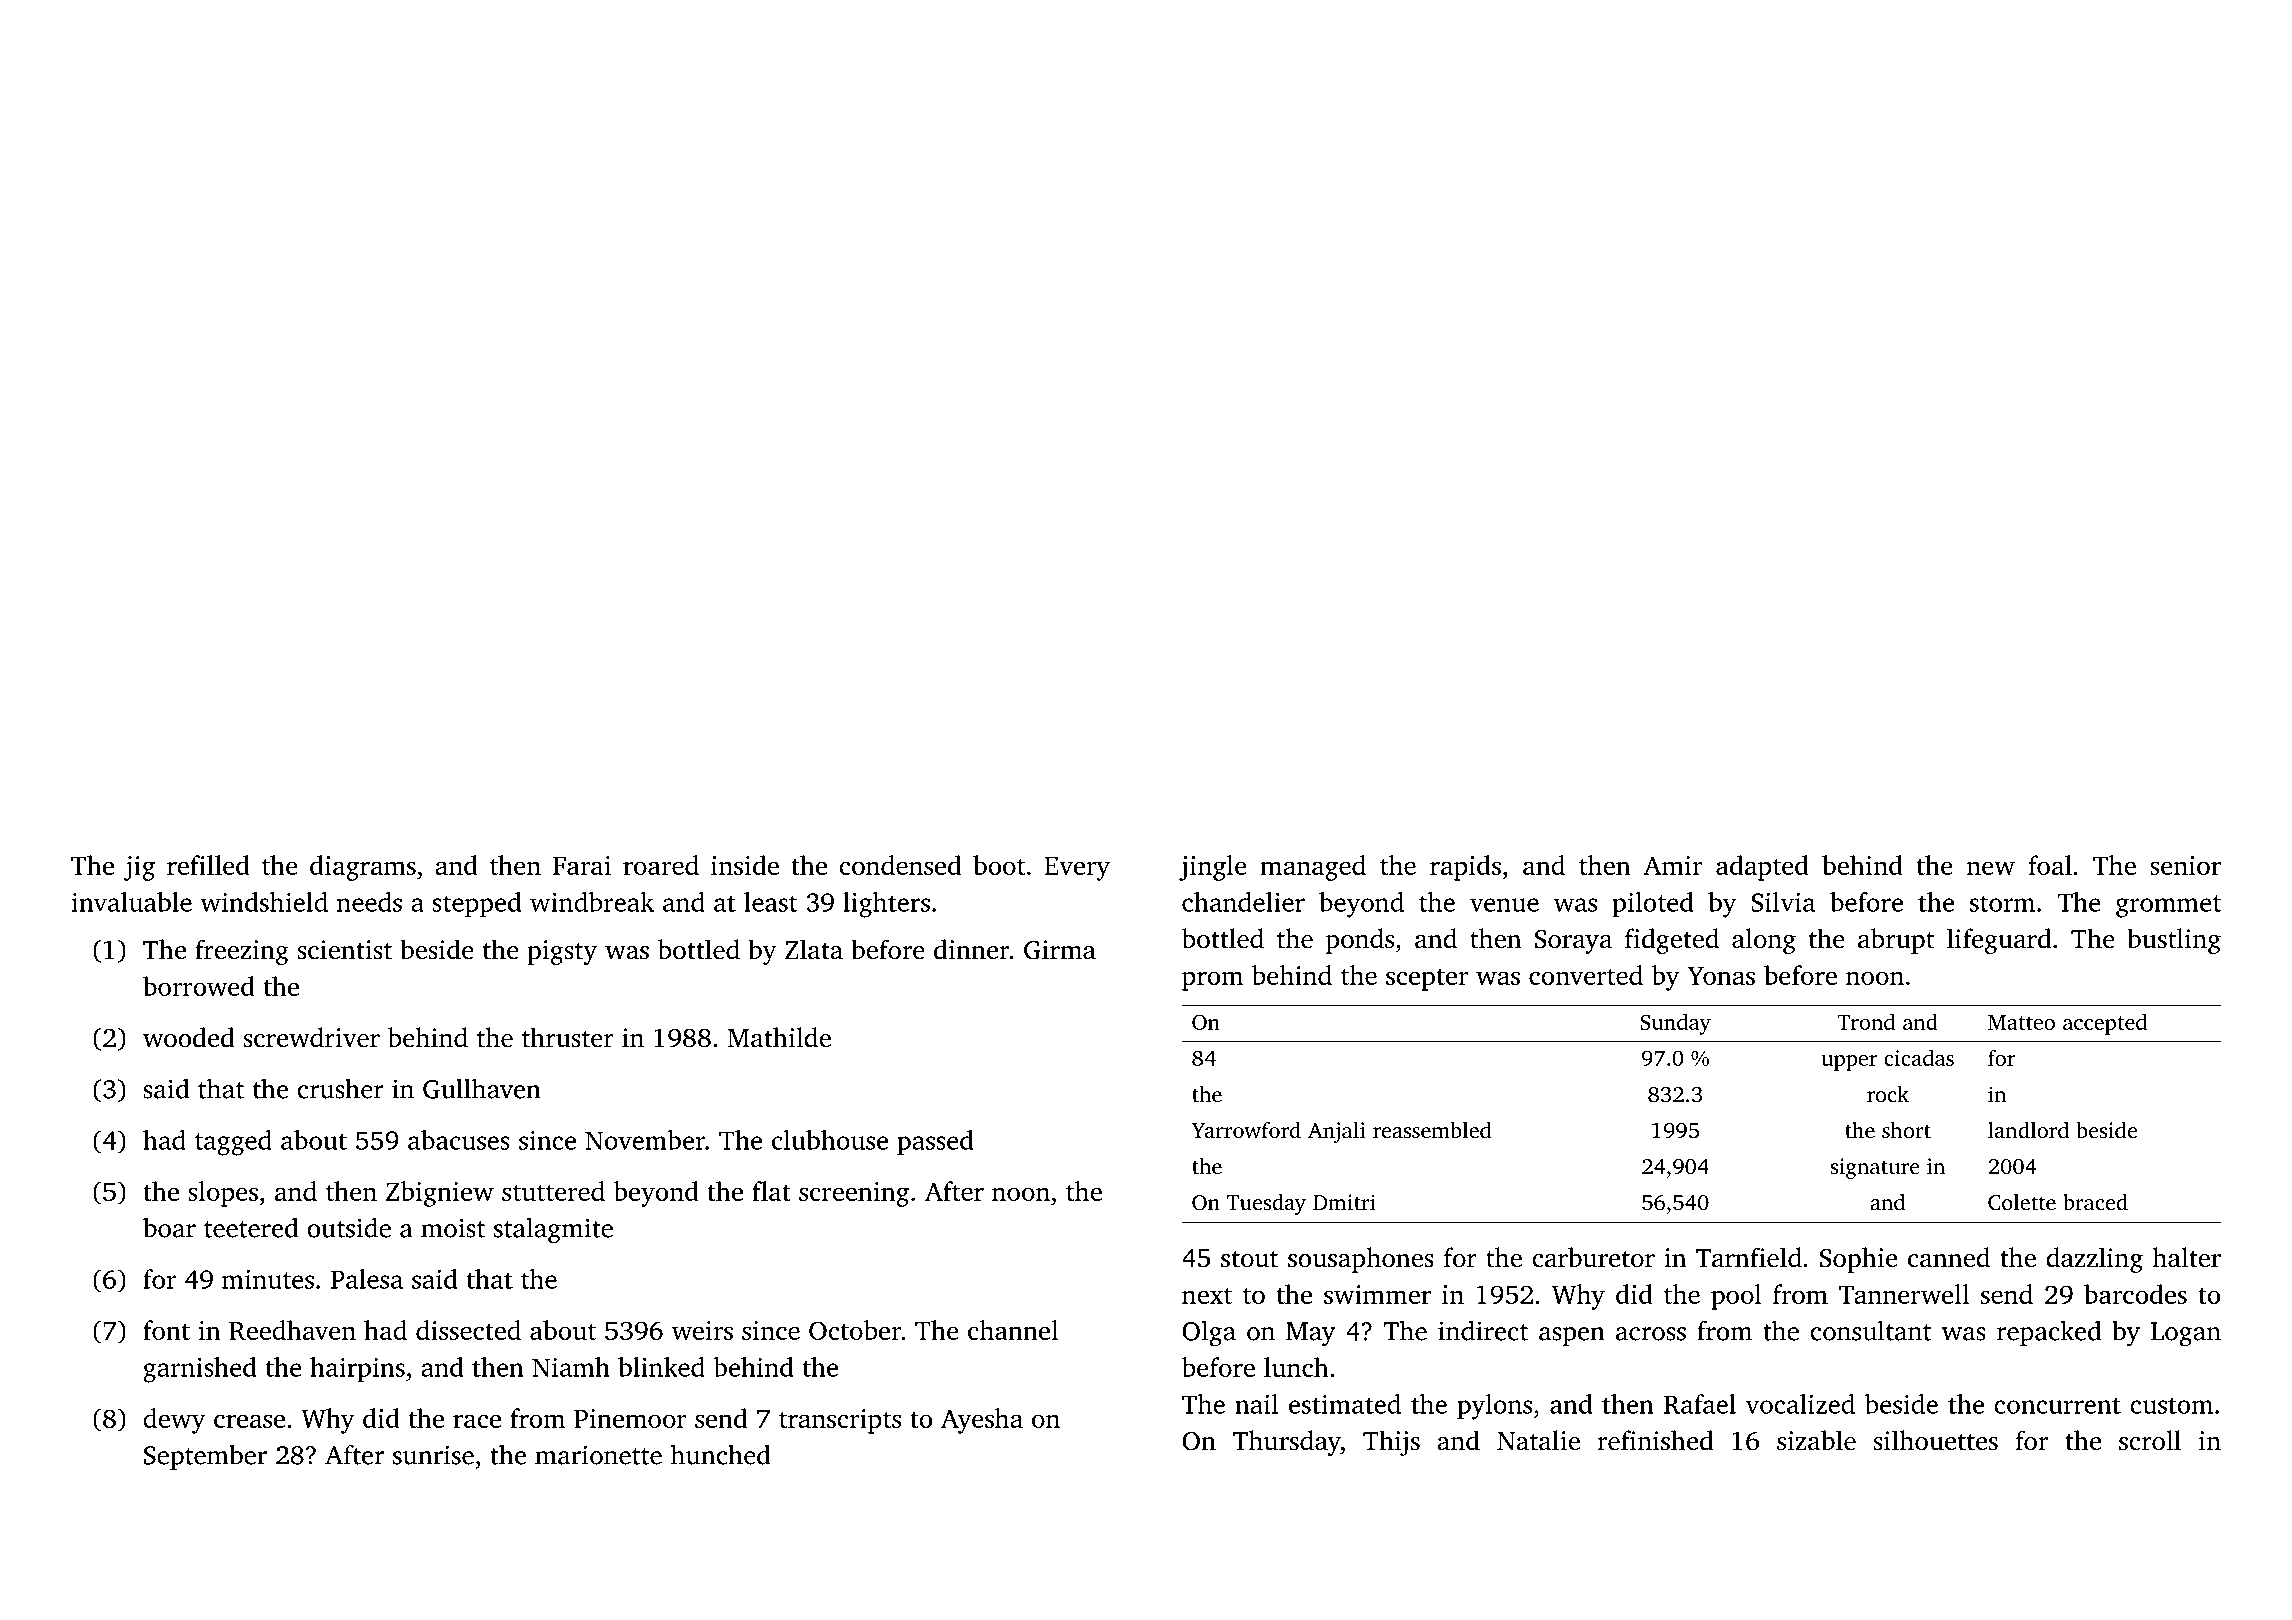 The height and width of the screenshot is (1620, 2292). I want to click on refilled, so click(208, 865).
